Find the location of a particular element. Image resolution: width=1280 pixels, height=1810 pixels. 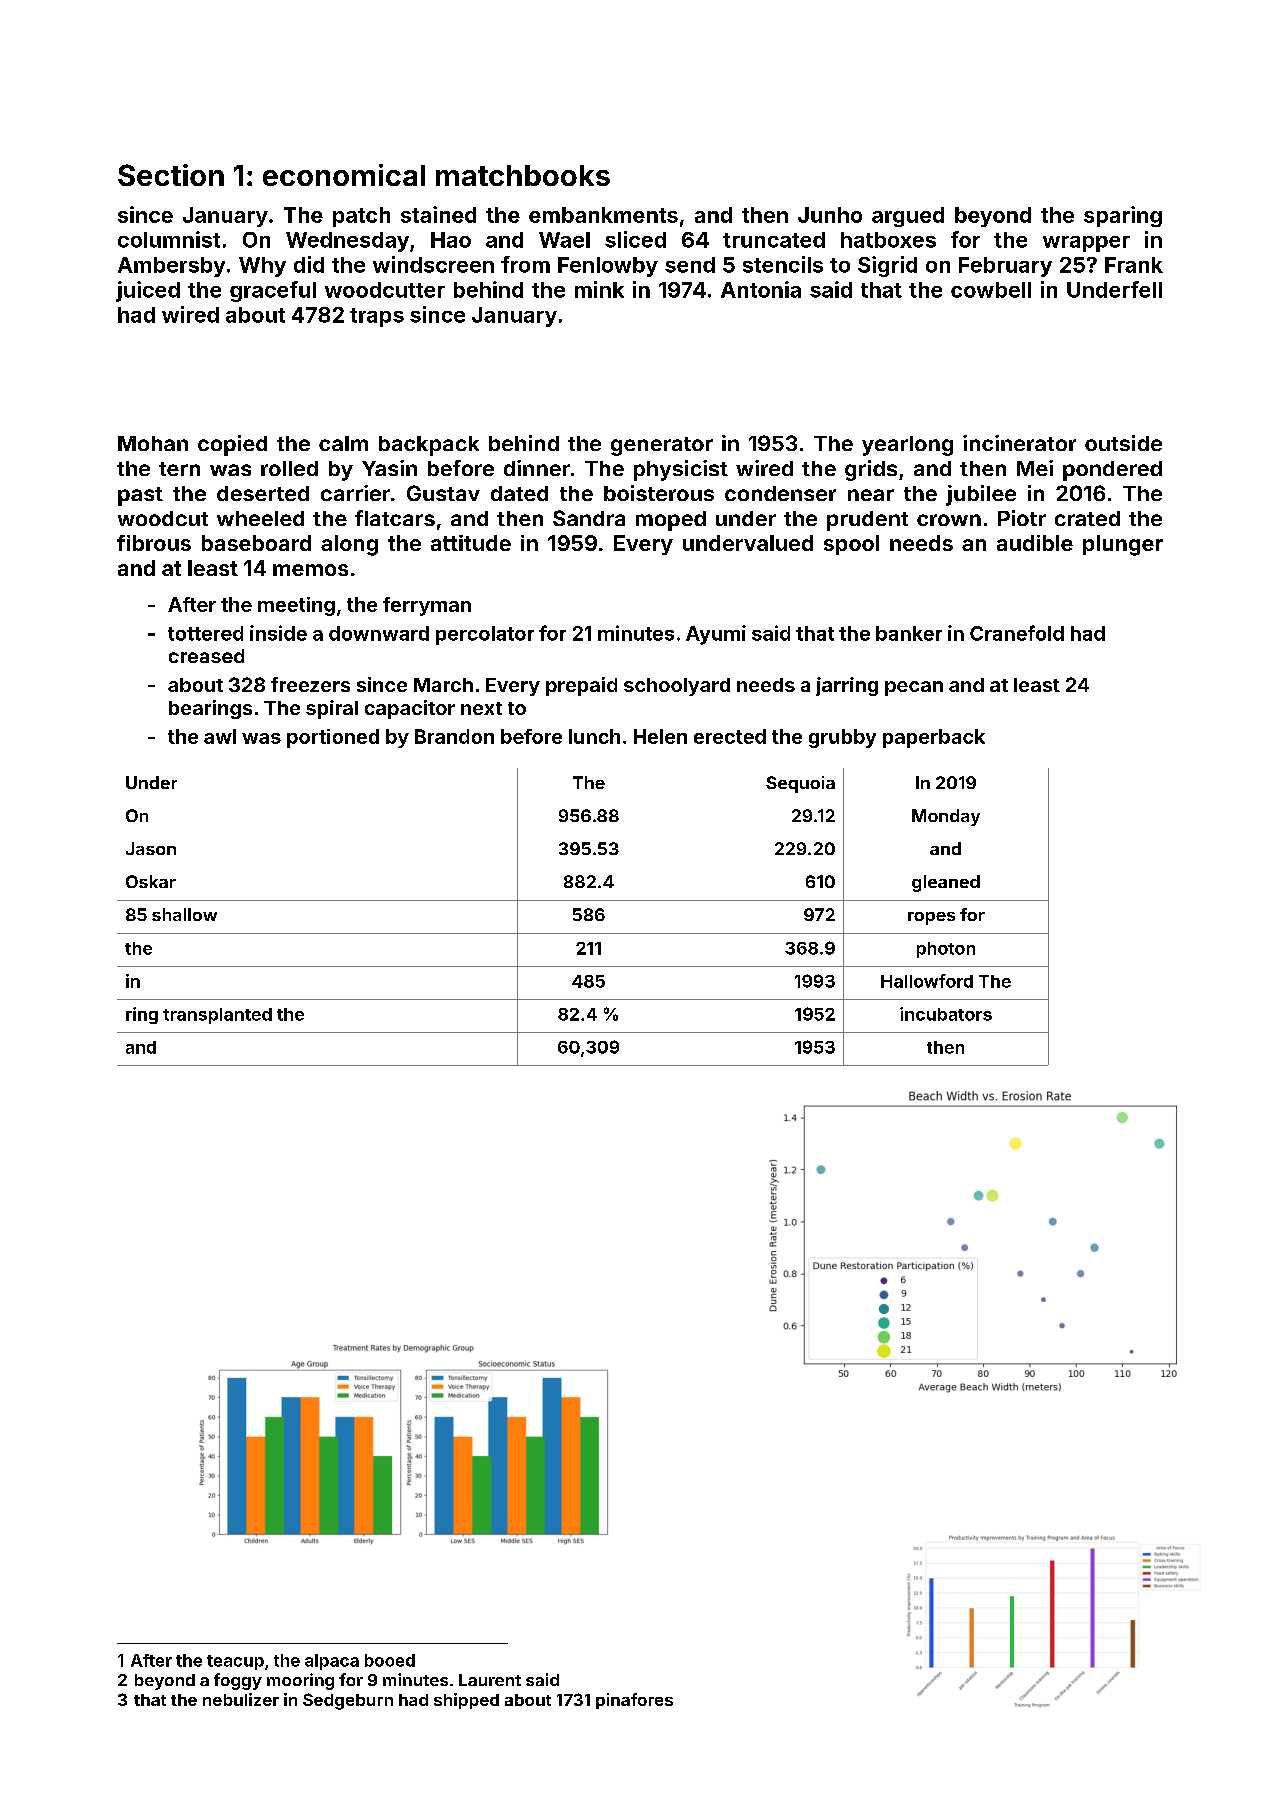

lunch is located at coordinates (594, 736).
